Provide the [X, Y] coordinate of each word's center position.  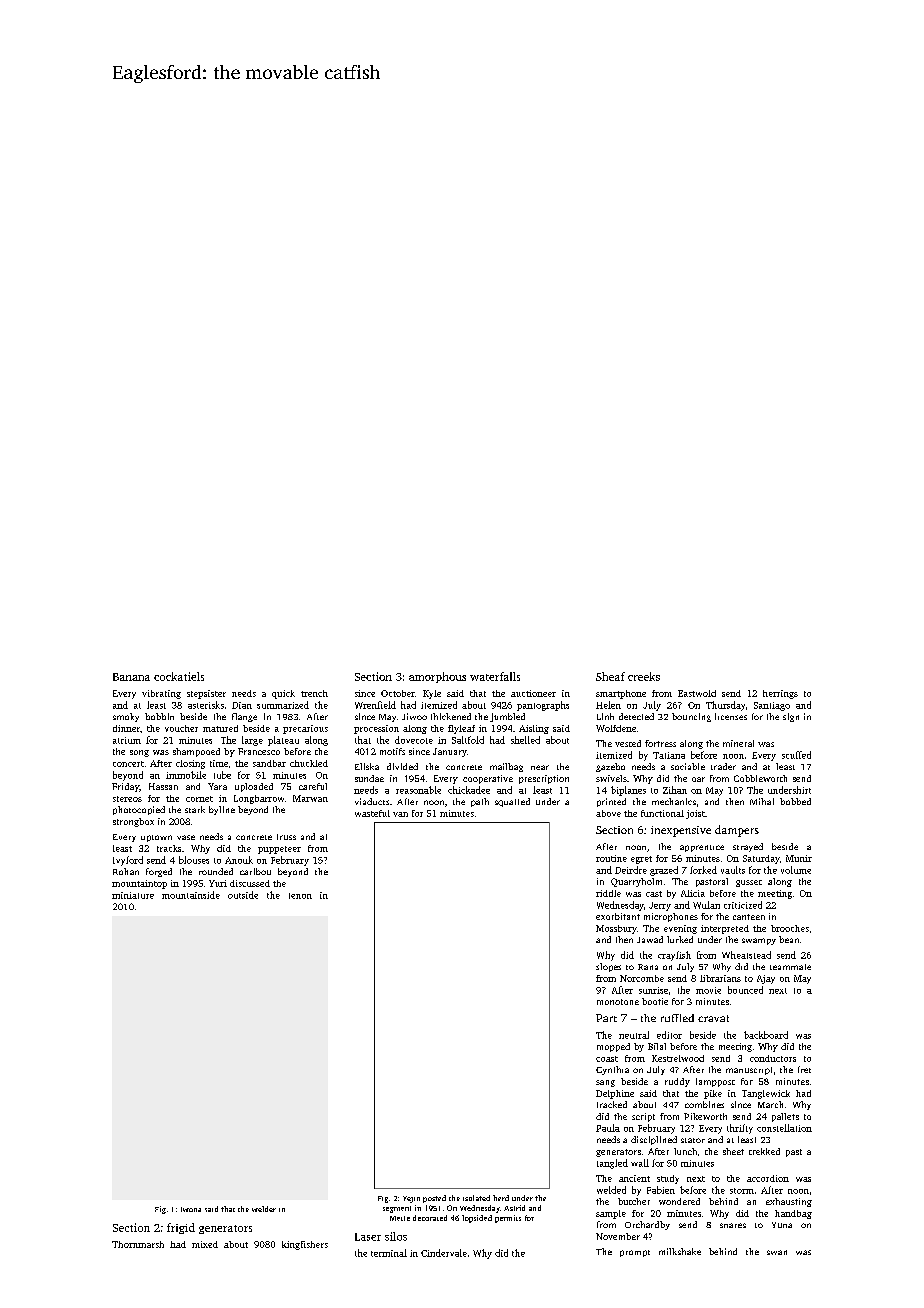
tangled [612, 1164]
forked [703, 870]
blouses [194, 860]
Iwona [191, 1209]
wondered [679, 1201]
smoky [126, 717]
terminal [389, 1253]
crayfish [674, 956]
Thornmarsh [138, 1244]
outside [243, 895]
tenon [300, 896]
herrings [780, 694]
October [398, 693]
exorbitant [618, 916]
